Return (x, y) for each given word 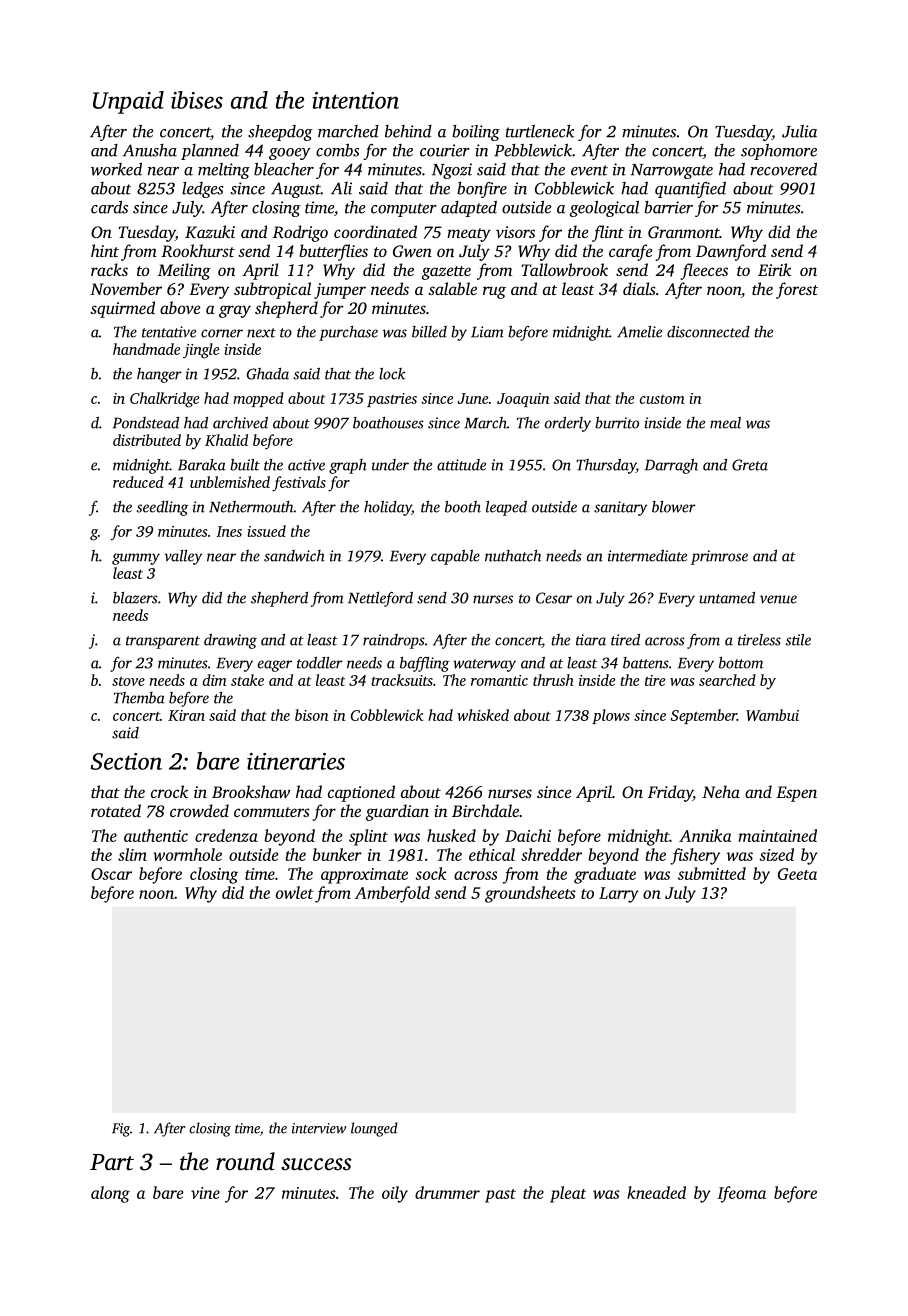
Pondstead (146, 423)
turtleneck (540, 131)
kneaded (656, 1192)
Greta (750, 465)
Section (126, 761)
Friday (670, 793)
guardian (397, 812)
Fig (121, 1130)
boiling (476, 133)
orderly (568, 424)
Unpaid (128, 102)
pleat (568, 1194)
